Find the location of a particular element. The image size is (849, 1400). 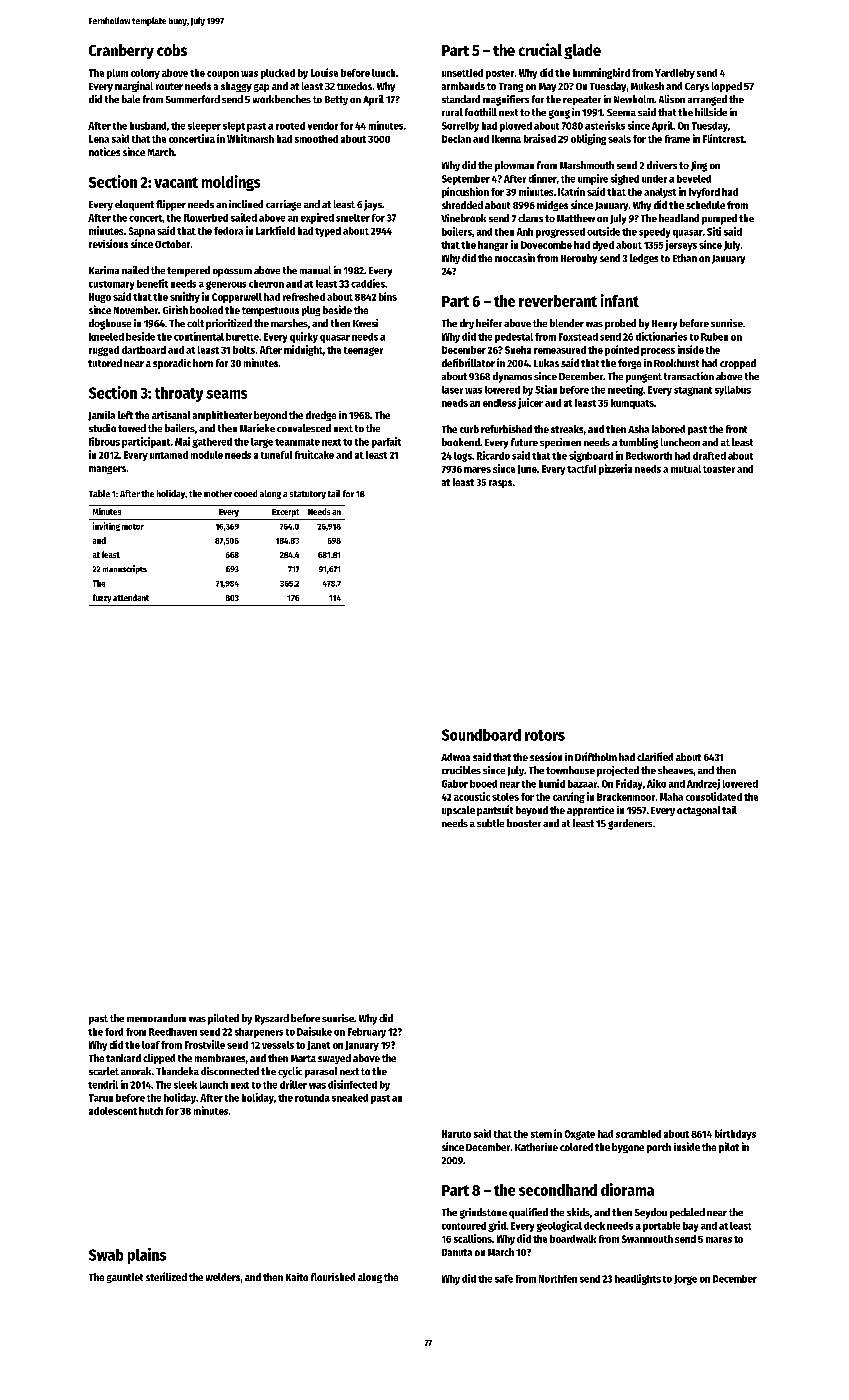

glade is located at coordinates (582, 51).
